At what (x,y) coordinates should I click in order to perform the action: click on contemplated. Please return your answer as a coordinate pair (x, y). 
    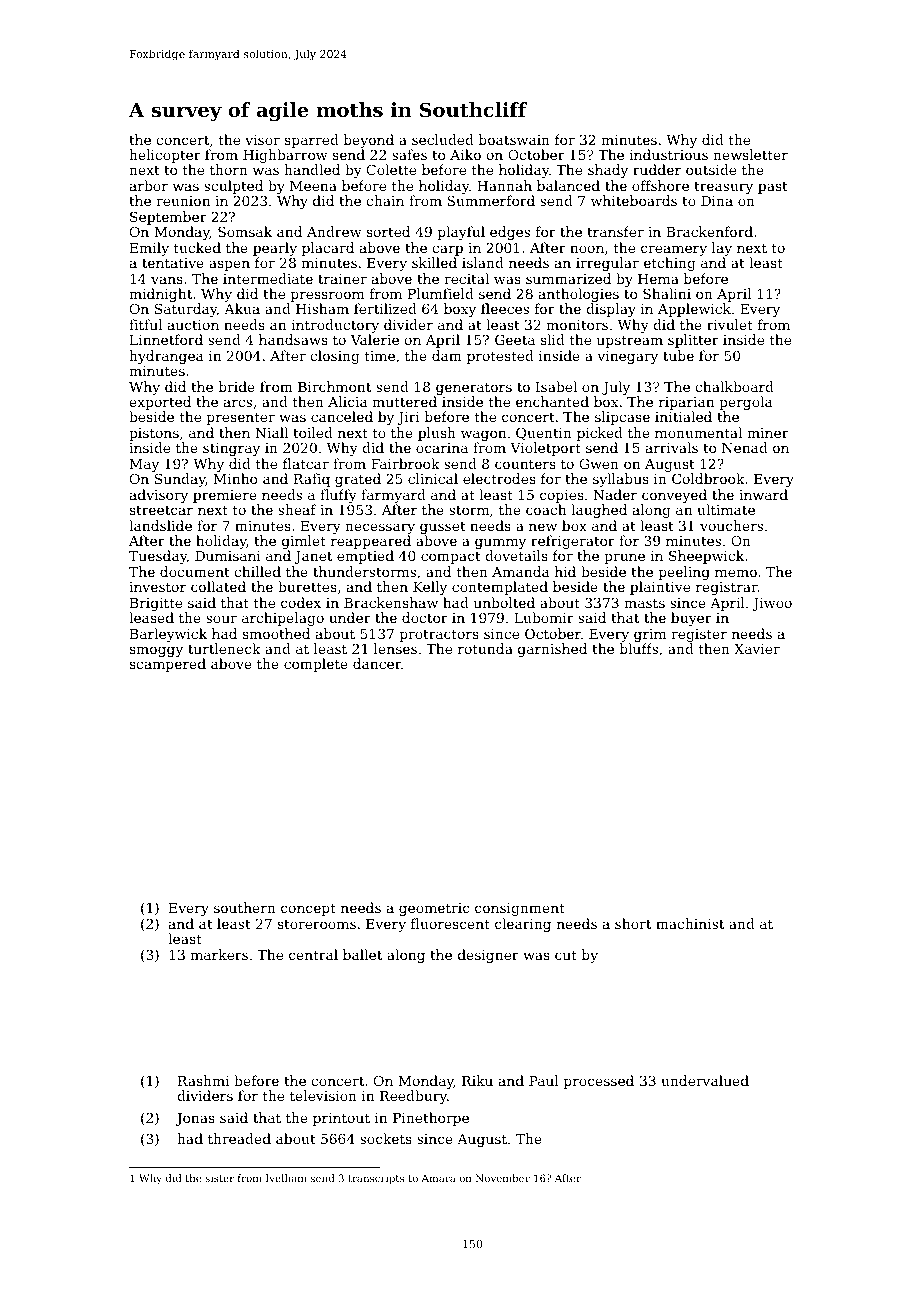
    Looking at the image, I should click on (500, 588).
